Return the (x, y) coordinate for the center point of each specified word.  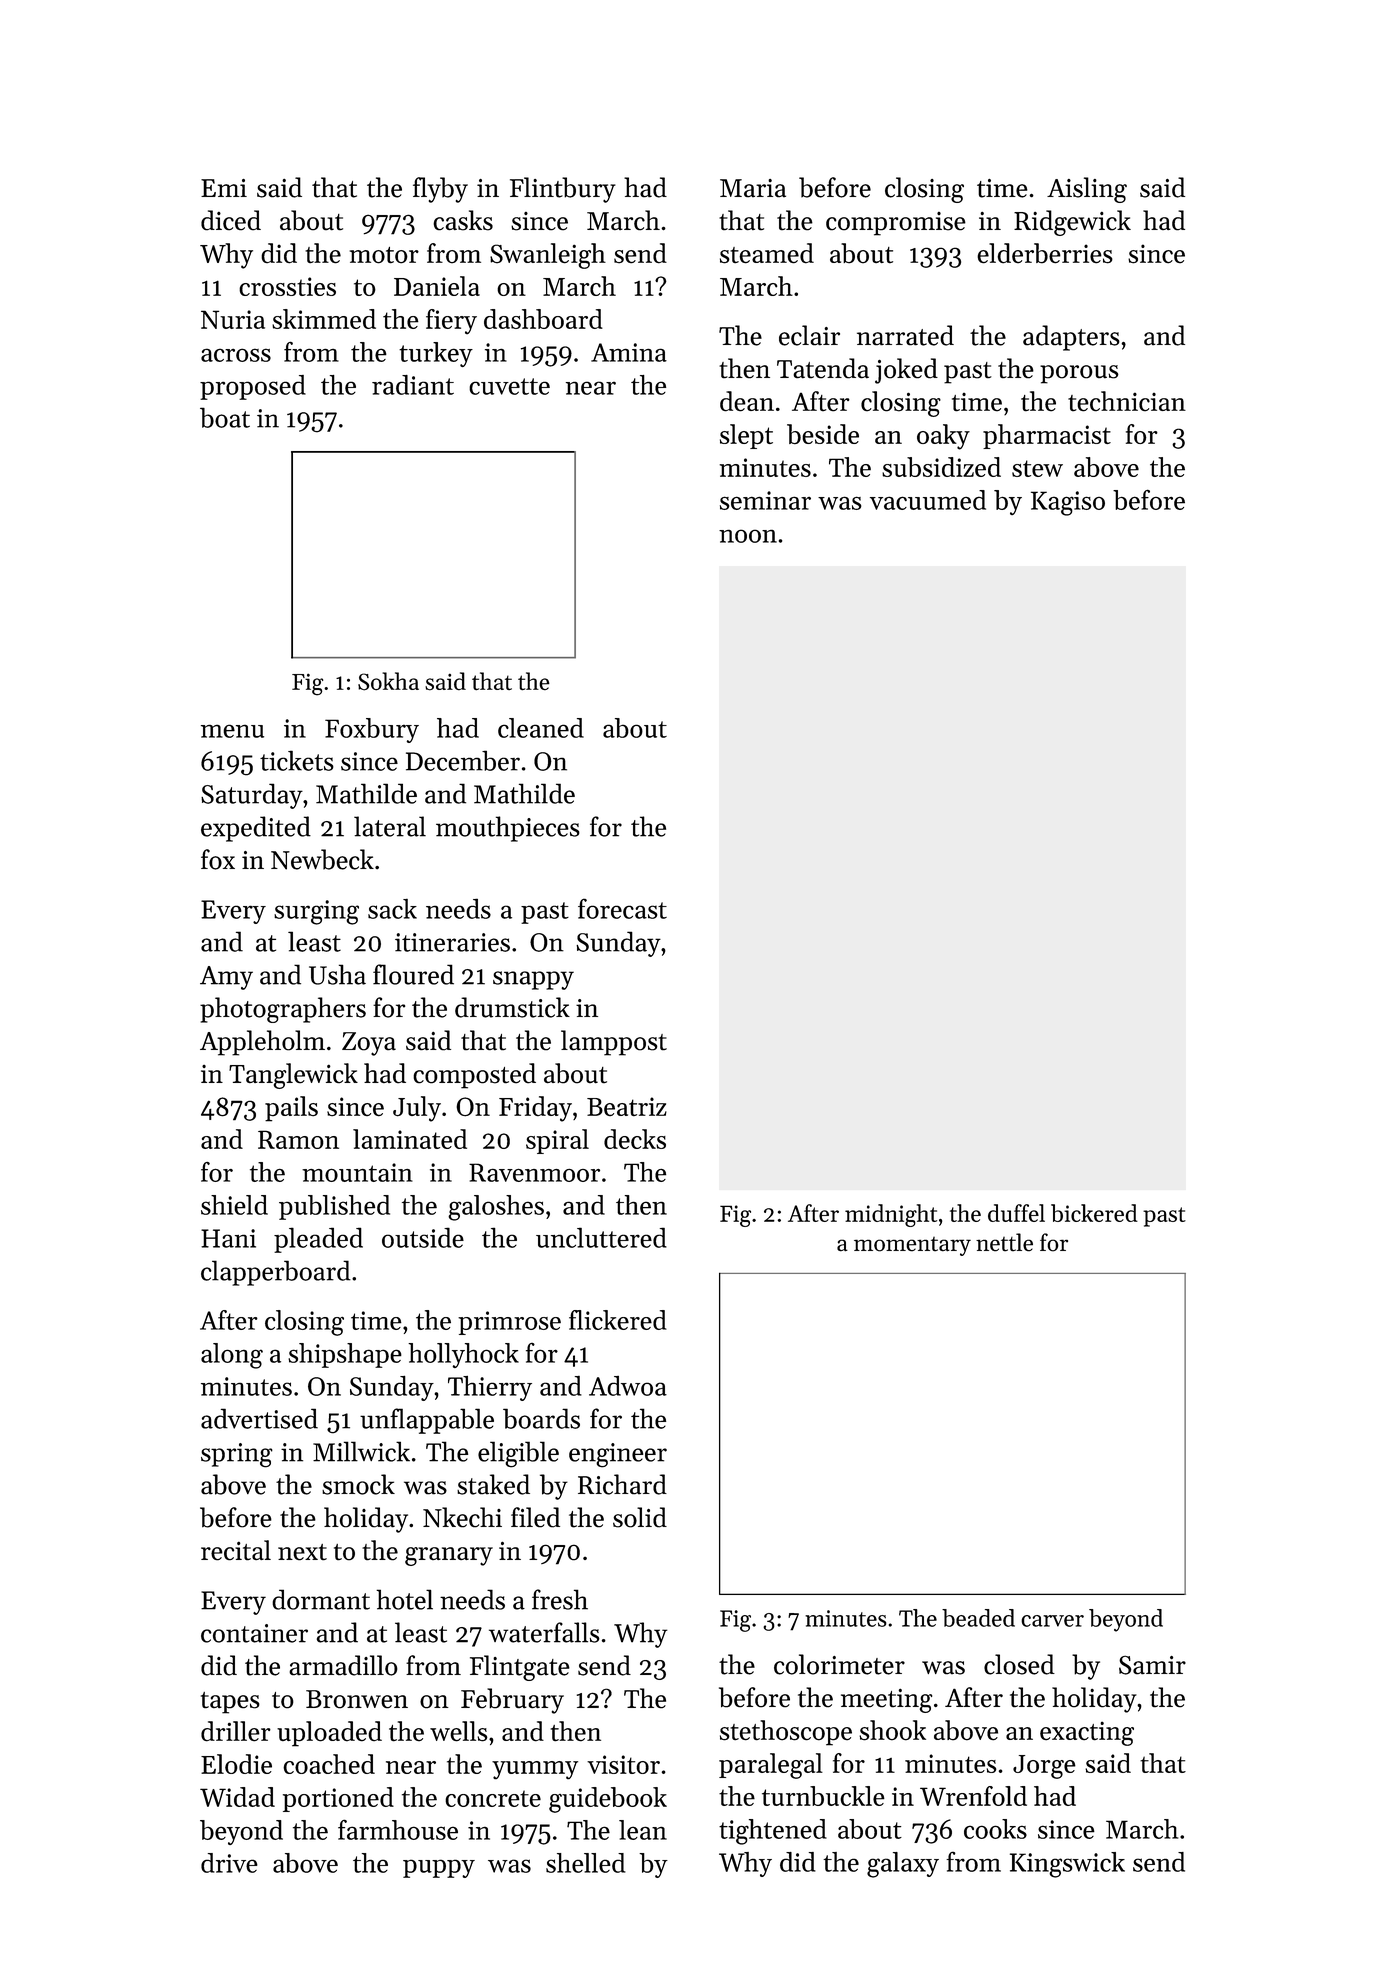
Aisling (1087, 190)
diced (231, 220)
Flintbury (563, 190)
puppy (439, 1868)
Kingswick (1067, 1865)
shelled (586, 1863)
